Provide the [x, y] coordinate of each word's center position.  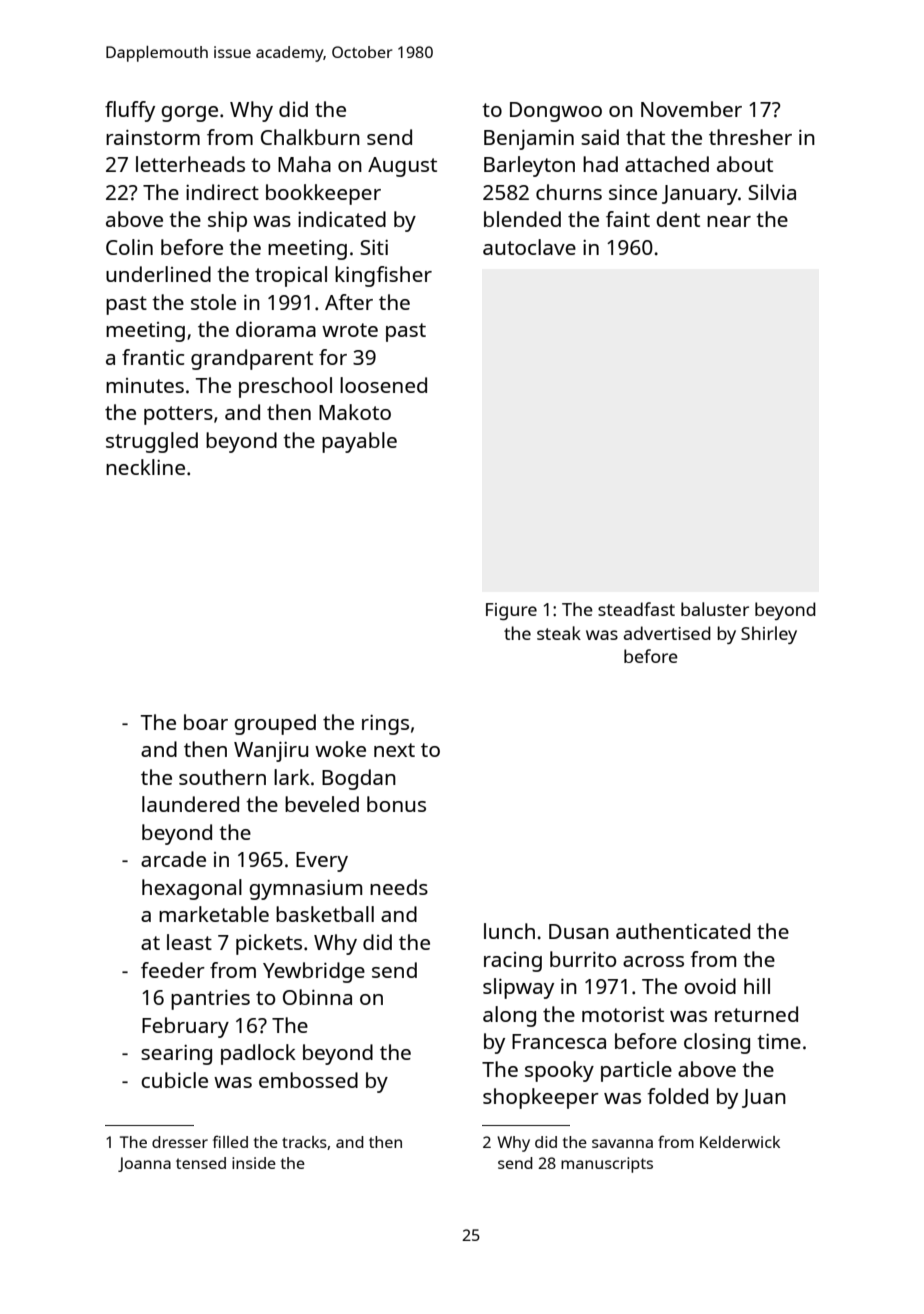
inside [254, 1163]
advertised [667, 633]
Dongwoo [556, 112]
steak [559, 633]
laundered [190, 804]
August [402, 167]
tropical [291, 276]
